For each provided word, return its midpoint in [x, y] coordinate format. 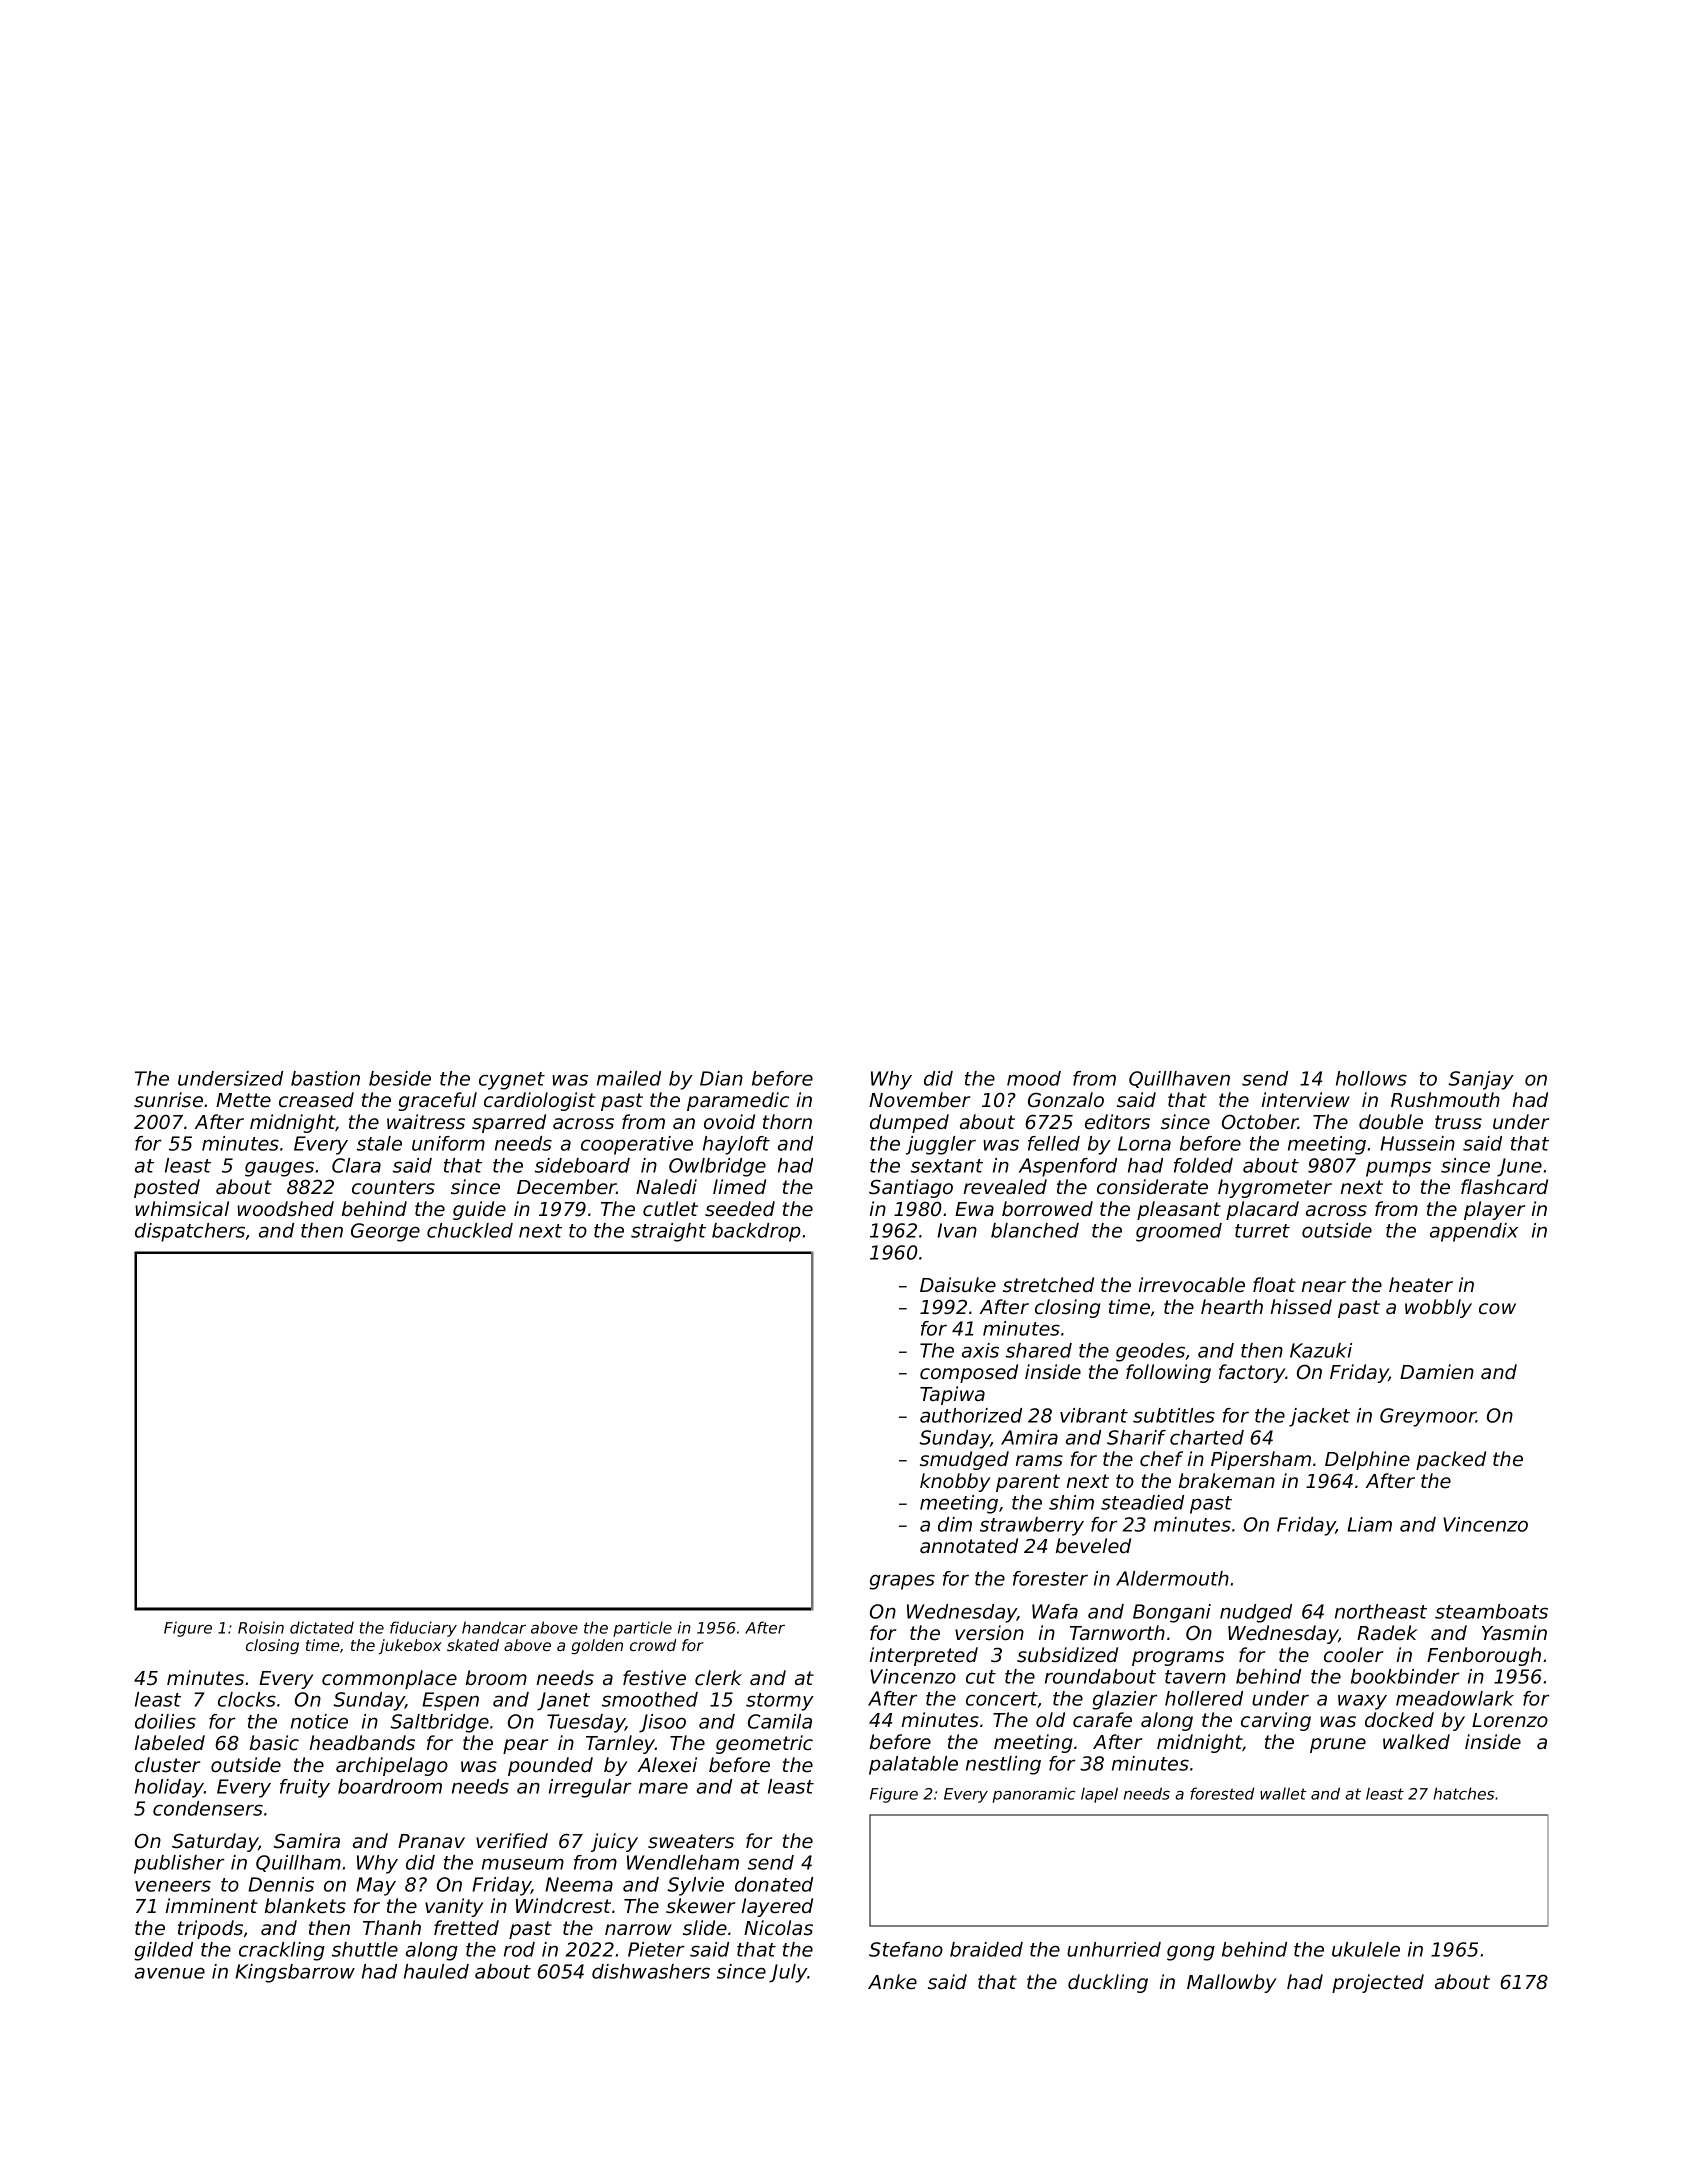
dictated [322, 1627]
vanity [454, 1907]
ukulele [1366, 1949]
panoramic [1033, 1795]
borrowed [1047, 1209]
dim [955, 1524]
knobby [955, 1482]
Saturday [215, 1842]
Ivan [957, 1230]
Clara [356, 1165]
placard [1262, 1210]
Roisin [261, 1627]
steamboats [1491, 1611]
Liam [1369, 1524]
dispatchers [190, 1232]
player [1494, 1210]
